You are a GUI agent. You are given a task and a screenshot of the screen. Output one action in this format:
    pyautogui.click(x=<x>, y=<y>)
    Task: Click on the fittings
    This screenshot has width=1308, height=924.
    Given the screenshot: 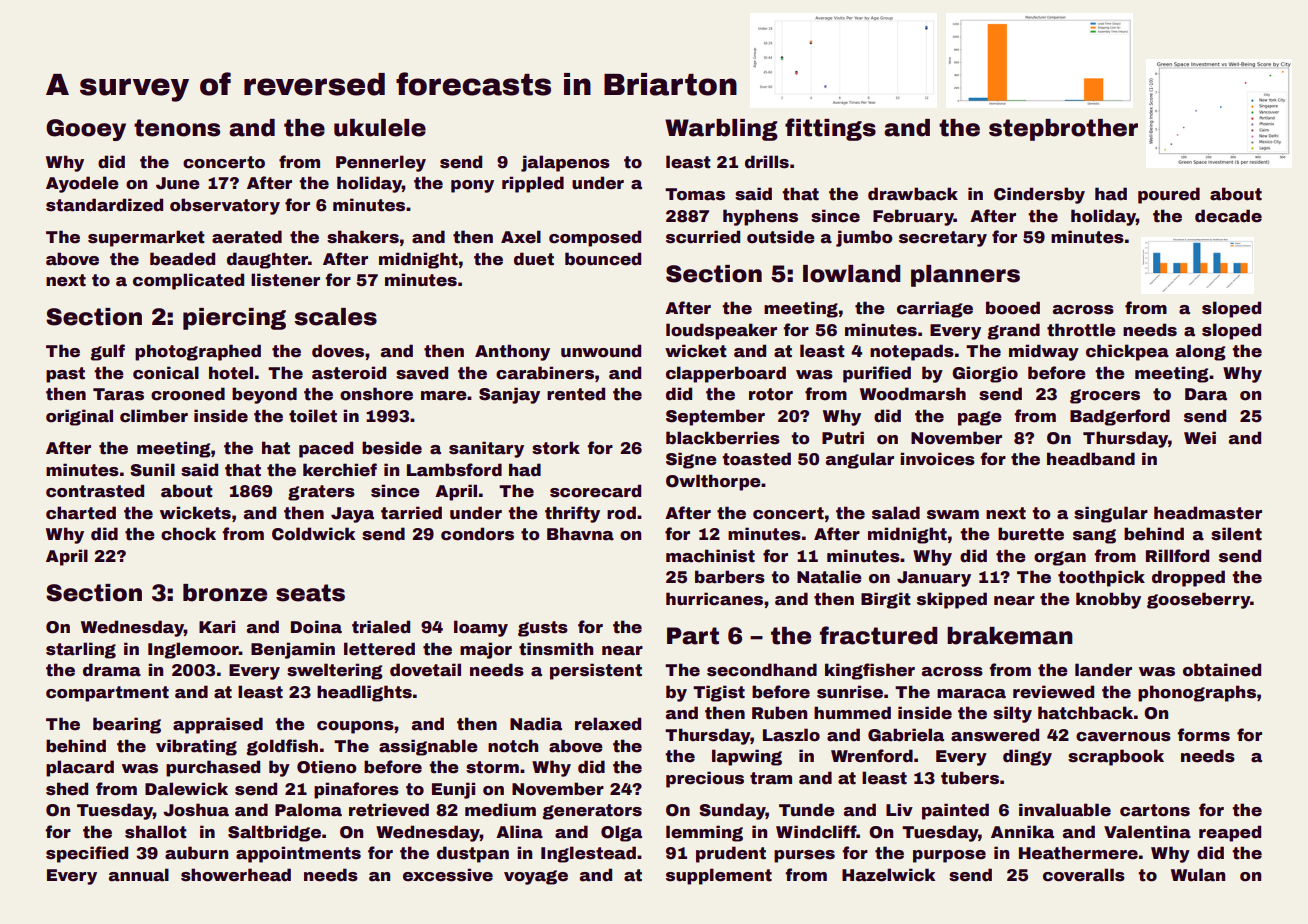 What is the action you would take?
    pyautogui.click(x=830, y=129)
